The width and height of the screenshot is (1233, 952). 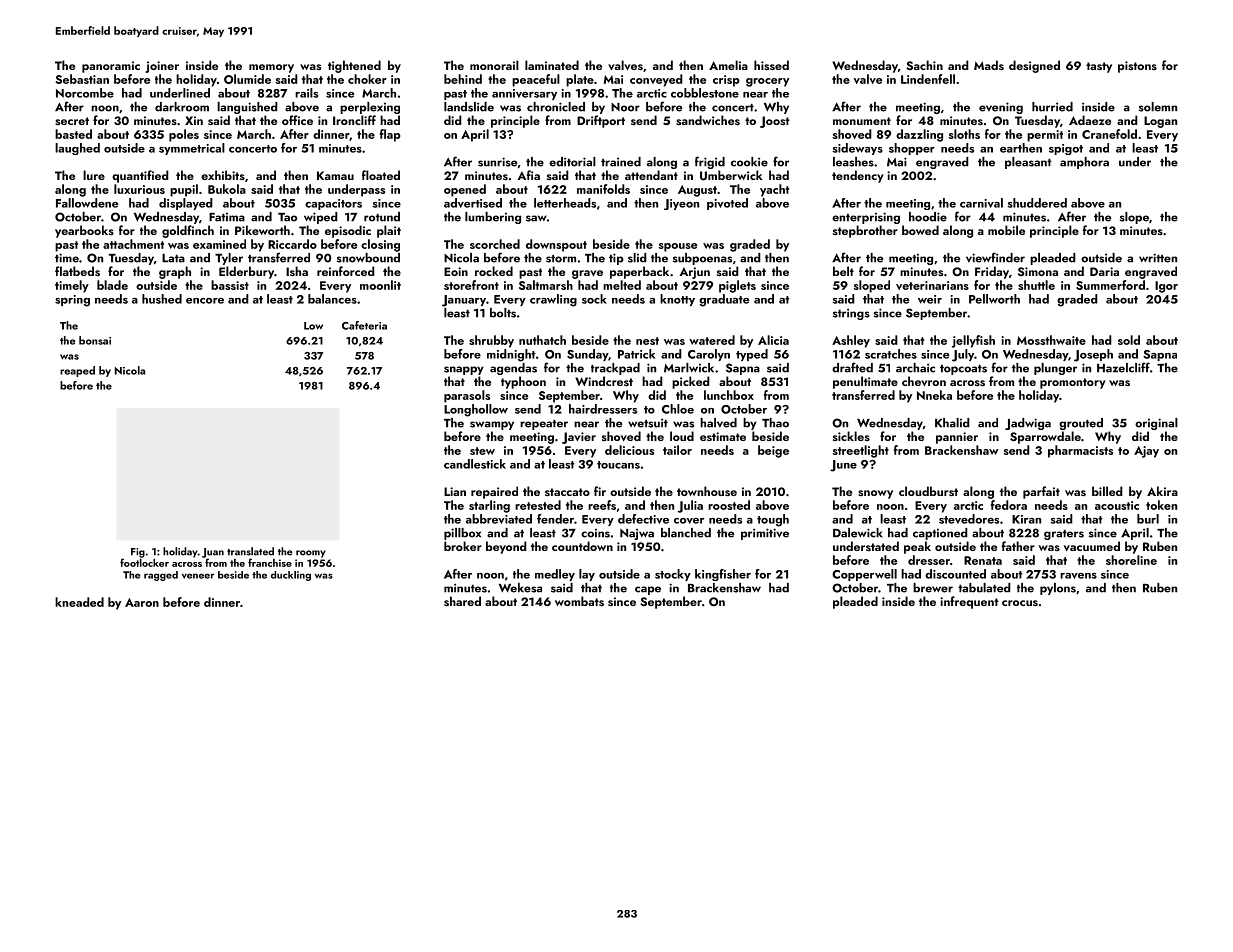 I want to click on written, so click(x=1158, y=258).
